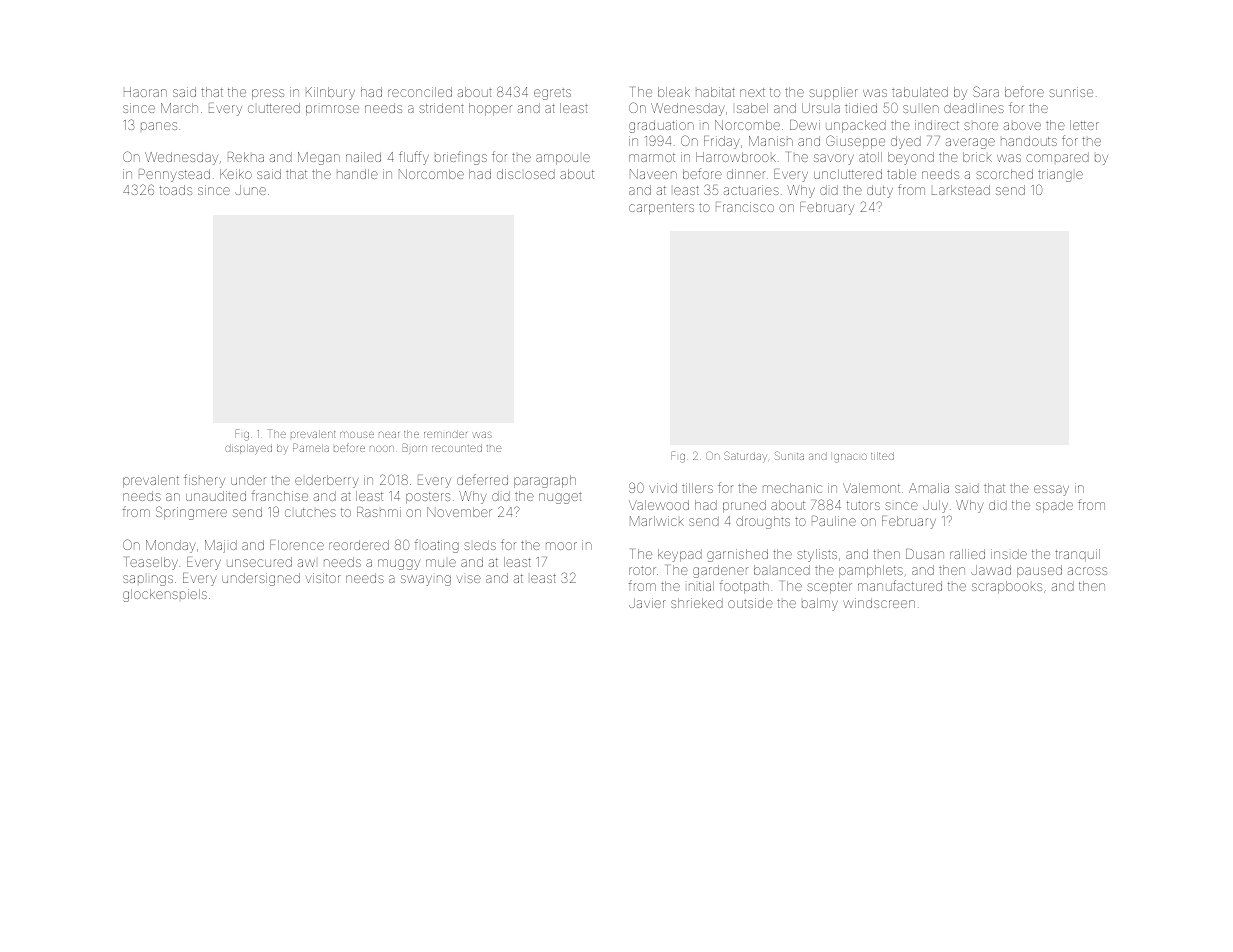 Image resolution: width=1233 pixels, height=952 pixels. Describe the element at coordinates (661, 209) in the screenshot. I see `carpenters` at that location.
